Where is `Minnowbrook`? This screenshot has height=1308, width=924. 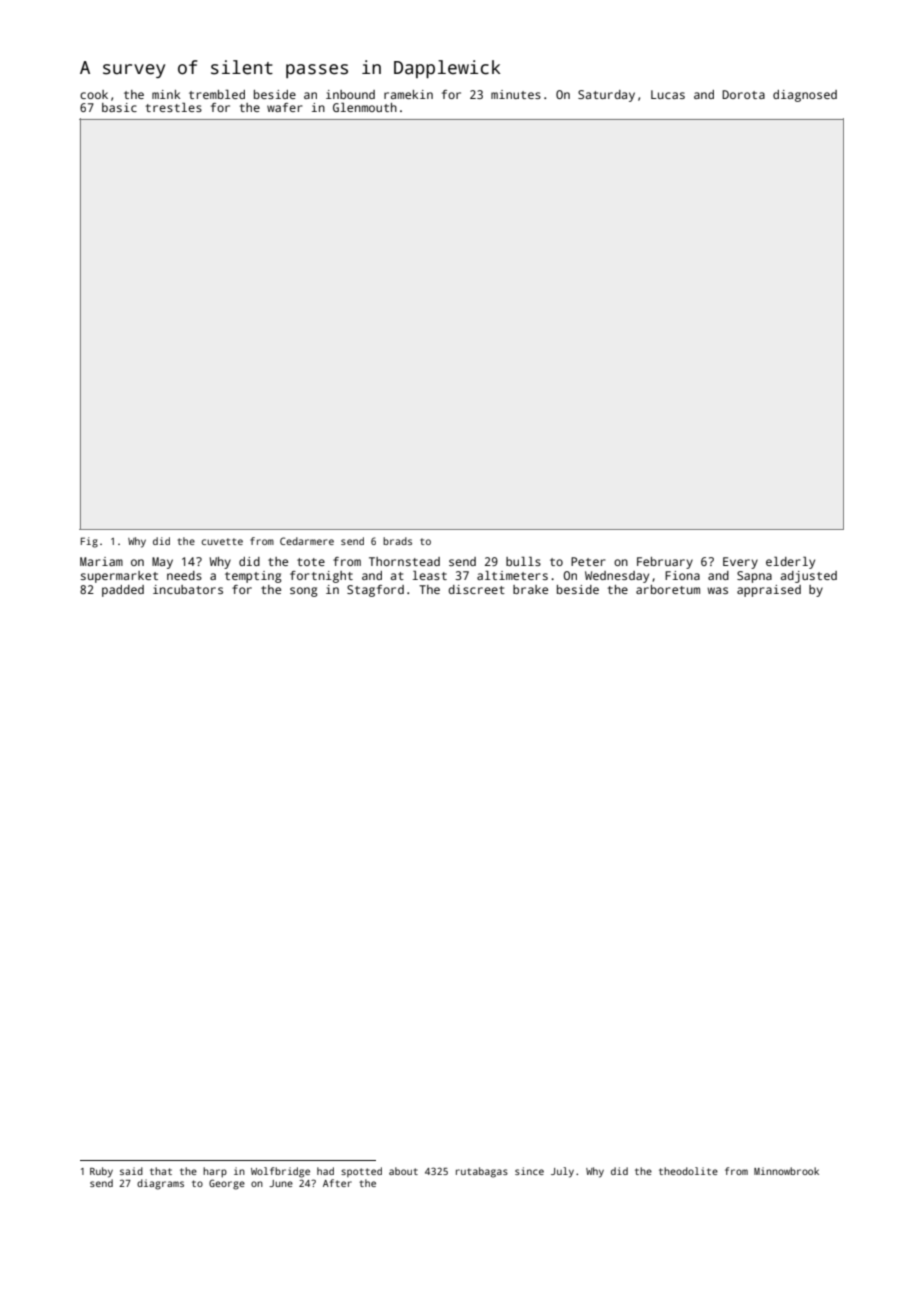
Minnowbrook is located at coordinates (786, 1171).
